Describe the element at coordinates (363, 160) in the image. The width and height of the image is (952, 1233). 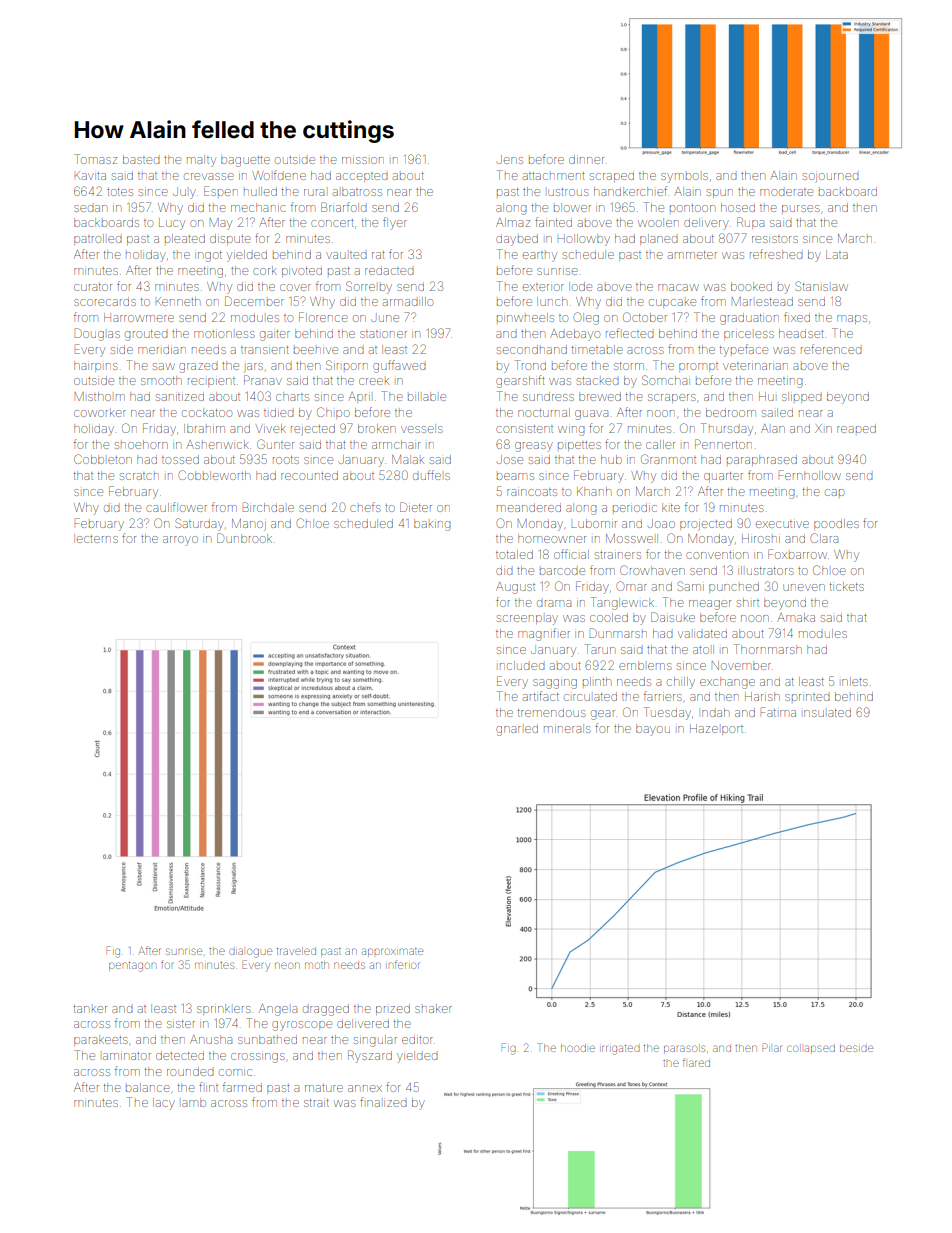
I see `mission` at that location.
